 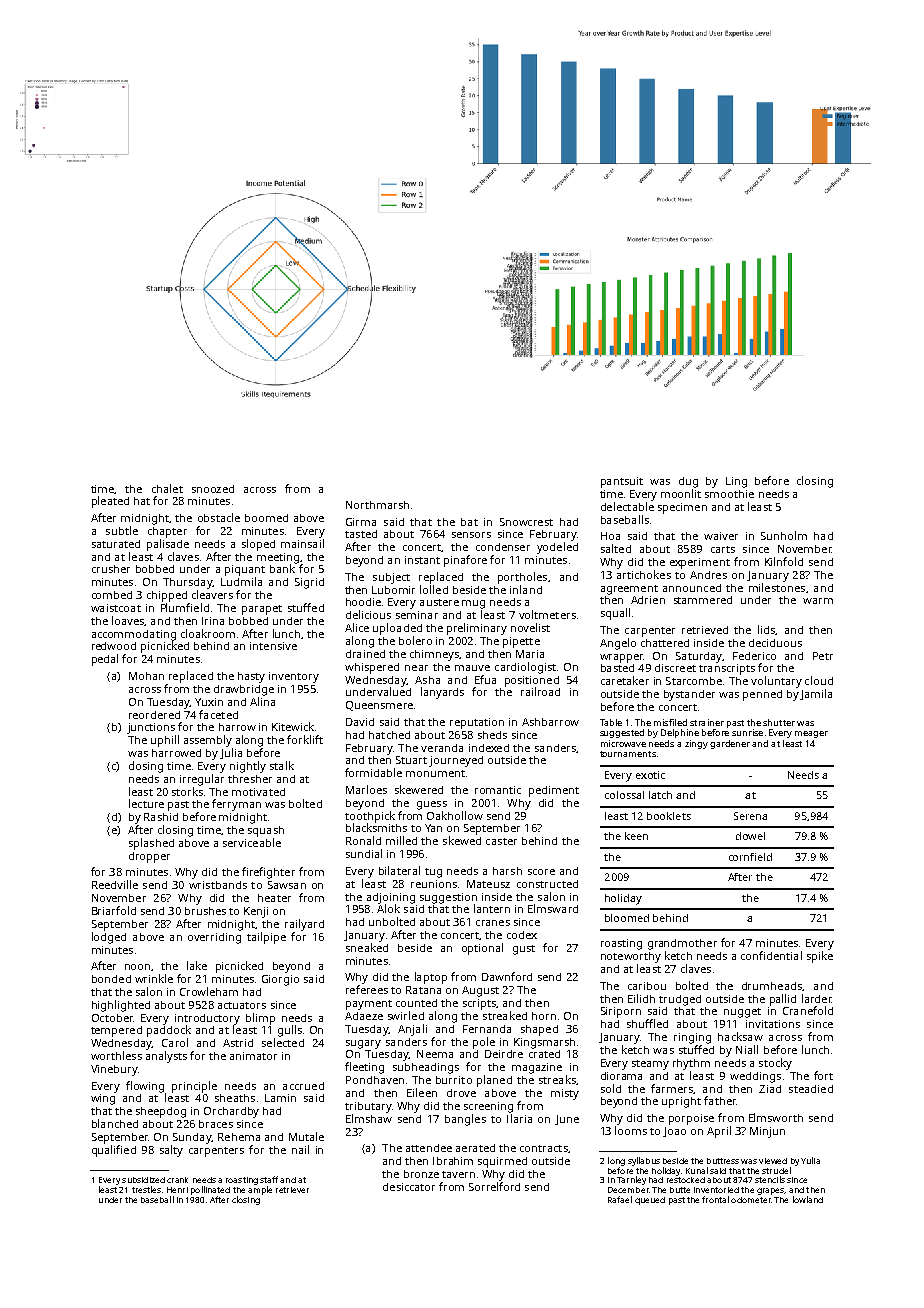 I want to click on Serena, so click(x=750, y=816).
